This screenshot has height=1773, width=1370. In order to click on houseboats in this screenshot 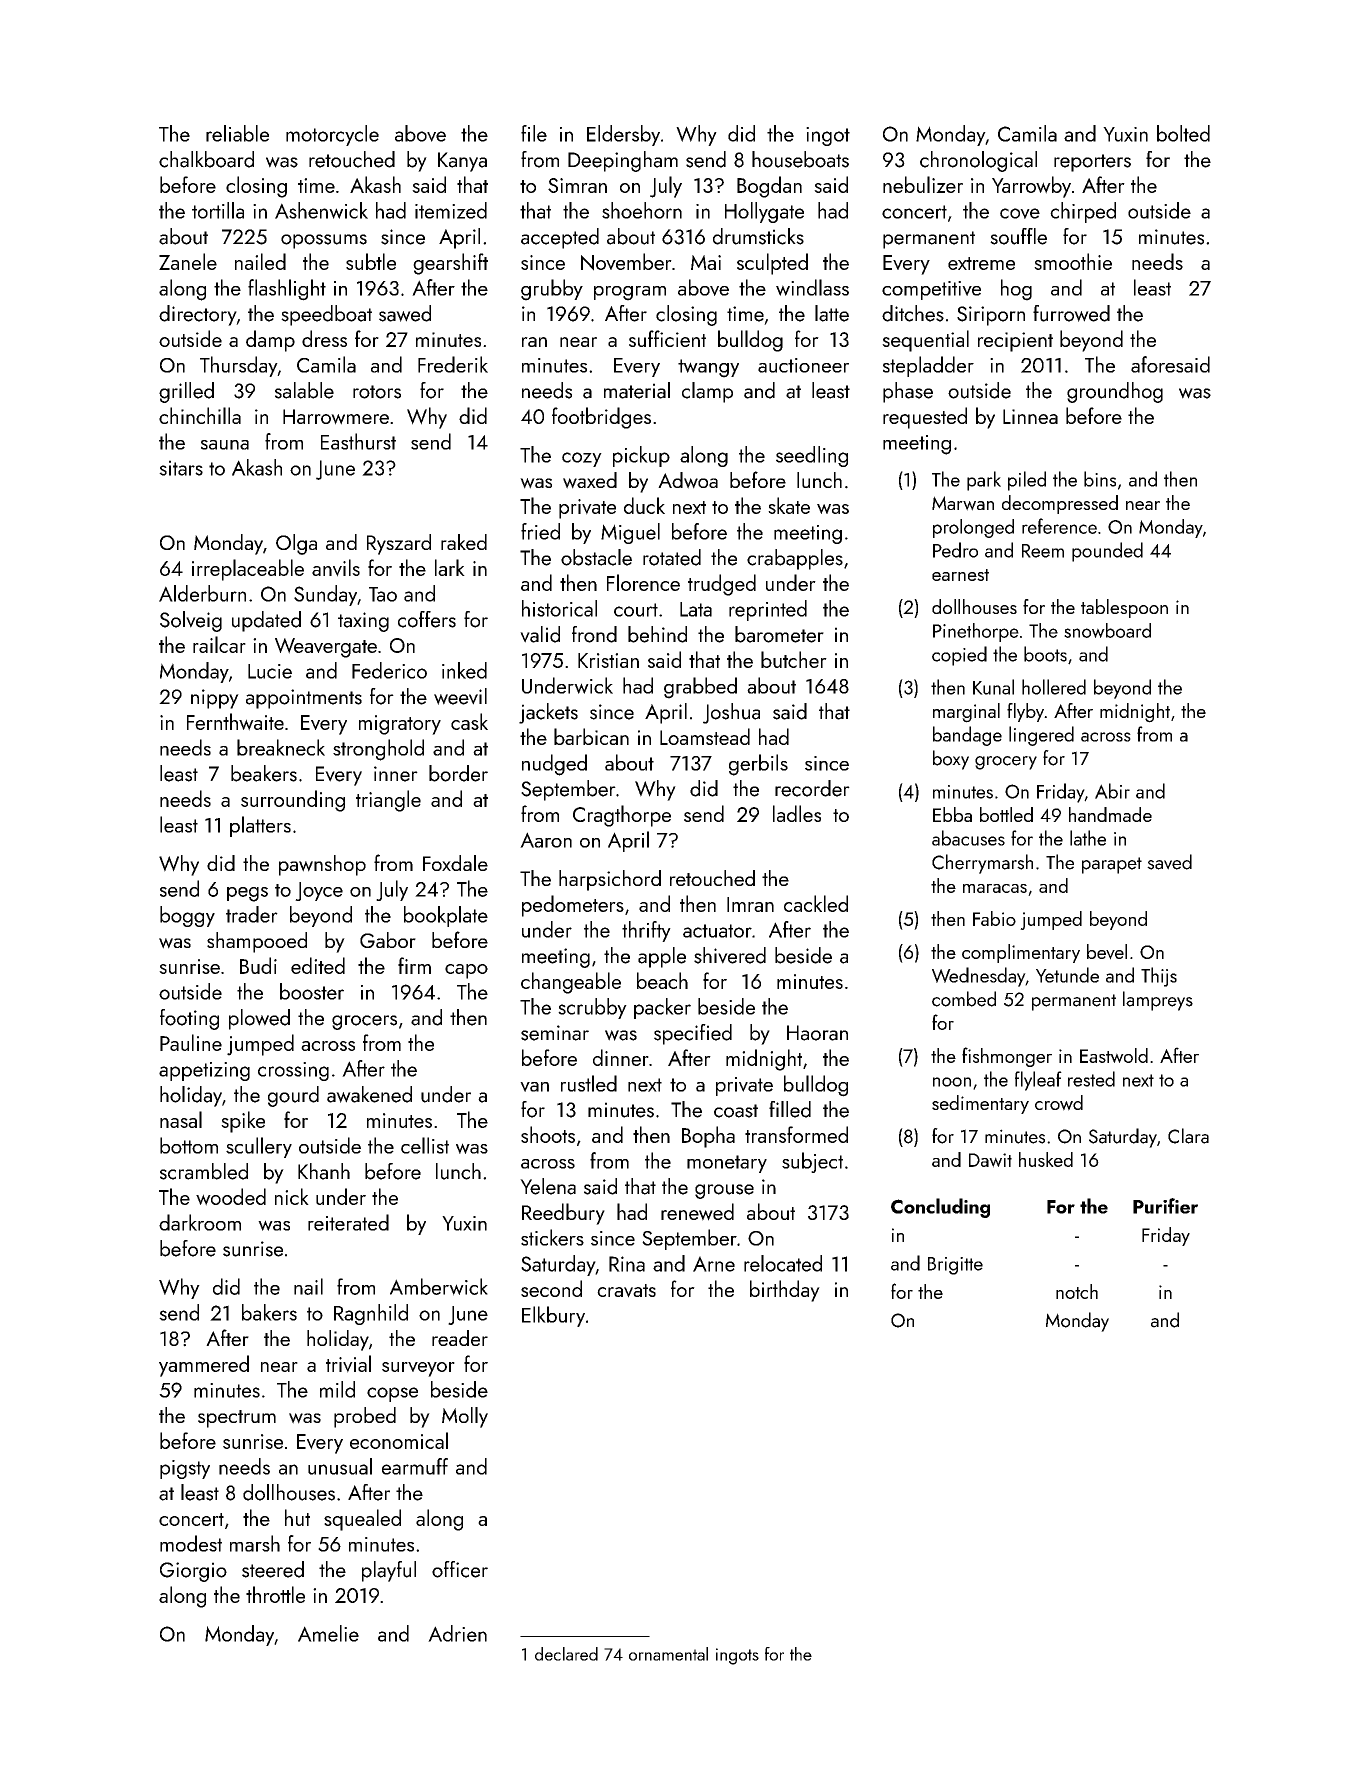, I will do `click(800, 159)`.
